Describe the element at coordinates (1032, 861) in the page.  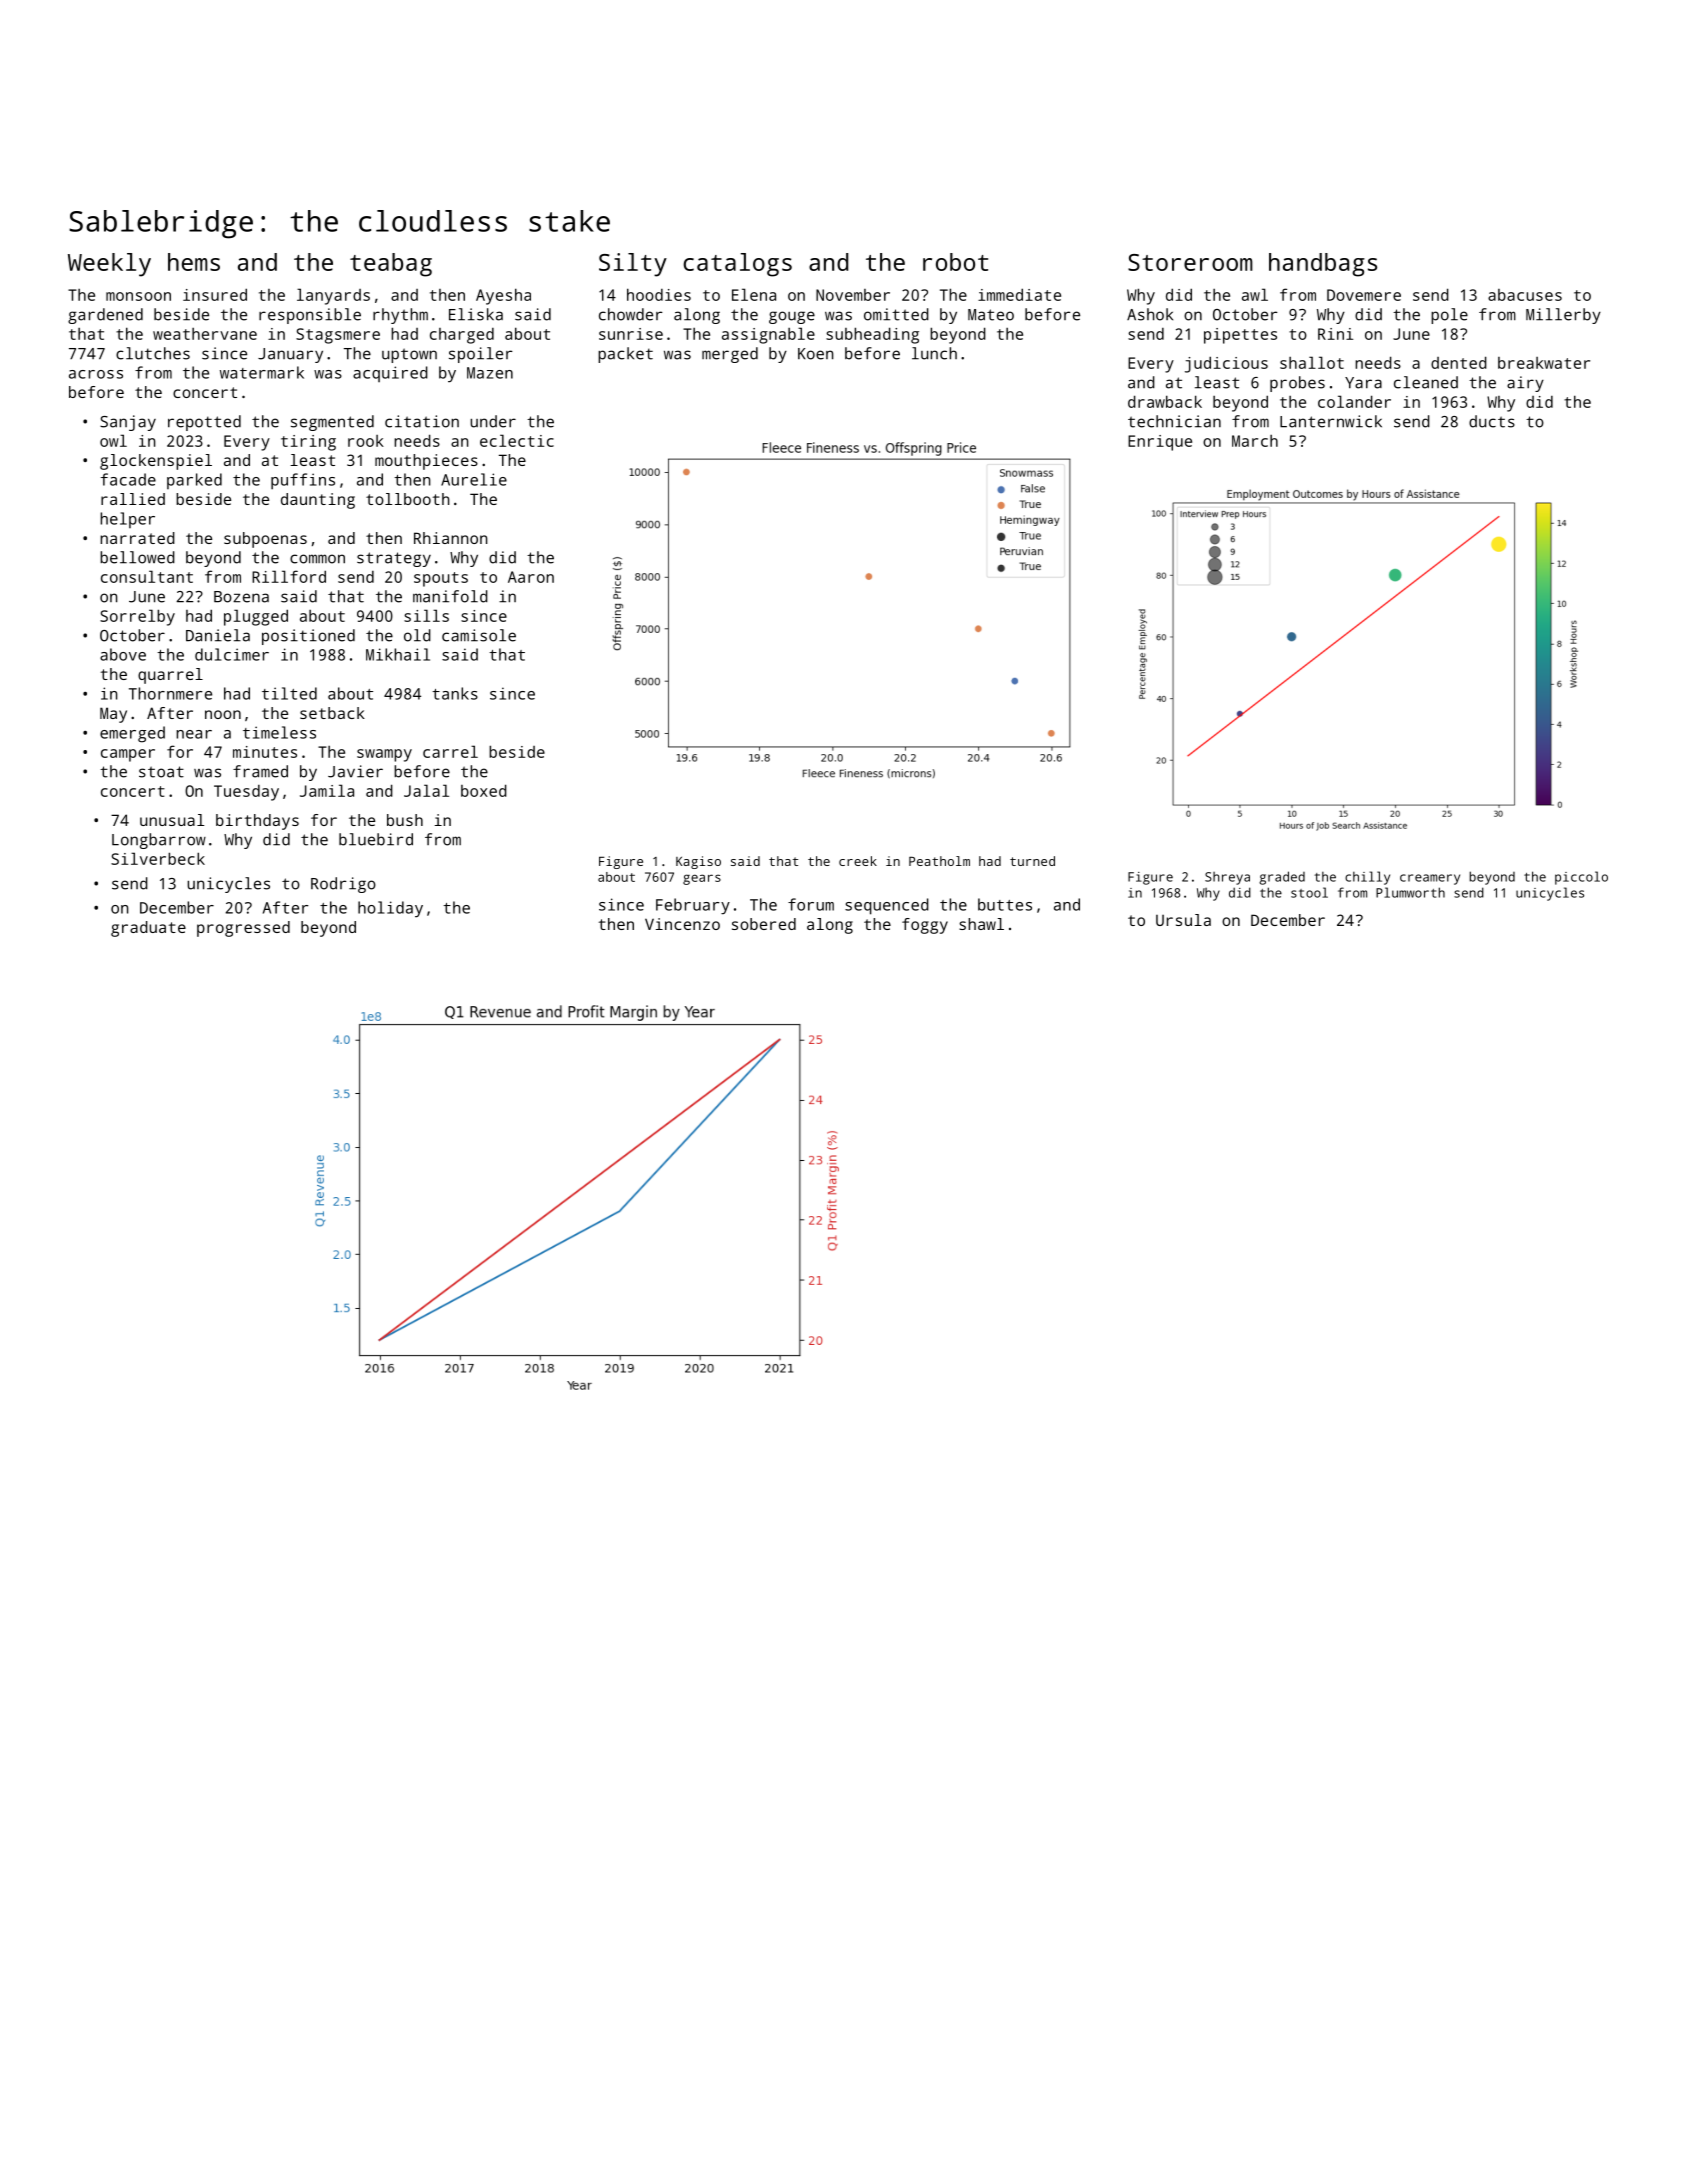
I see `turned` at that location.
